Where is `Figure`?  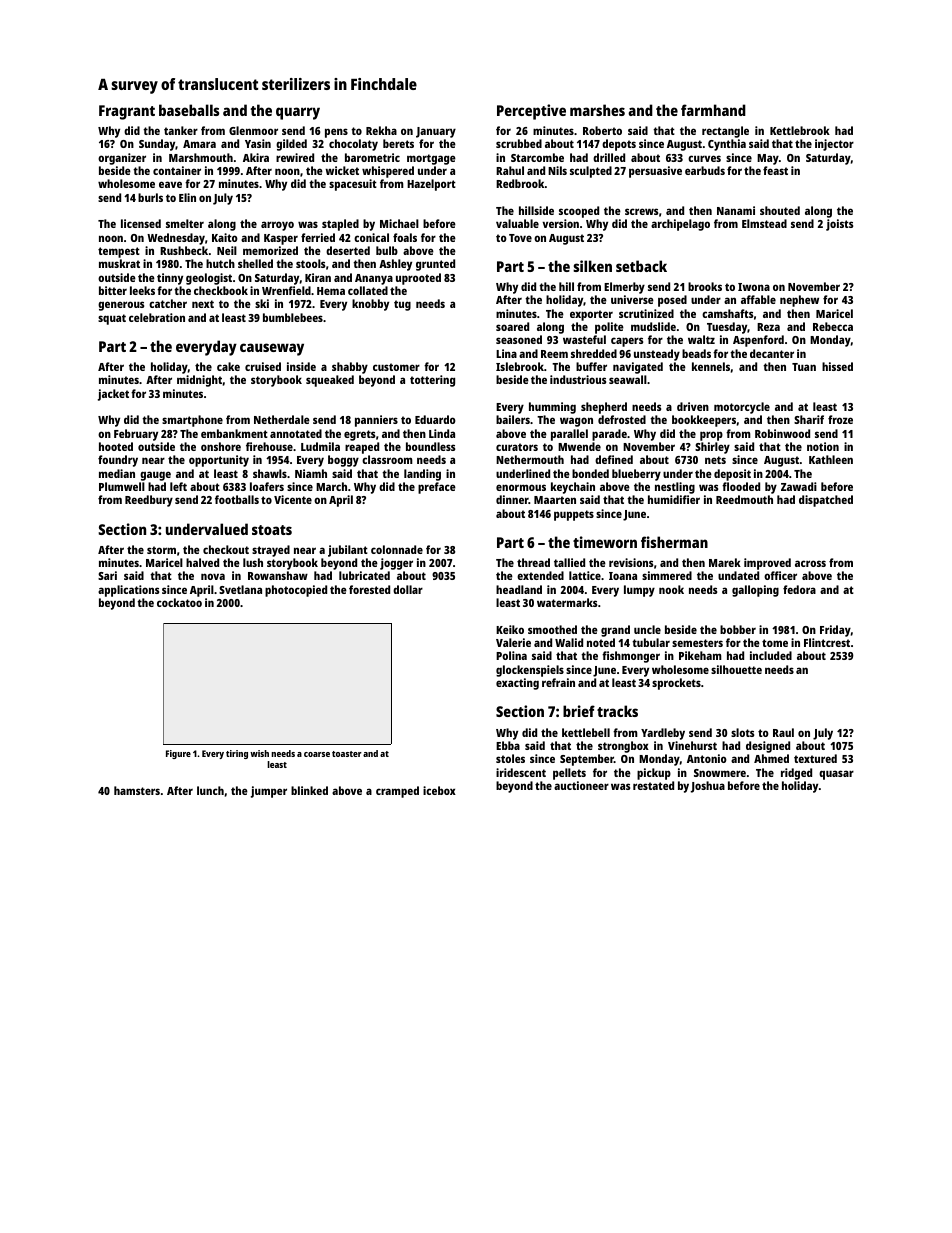 Figure is located at coordinates (178, 754).
